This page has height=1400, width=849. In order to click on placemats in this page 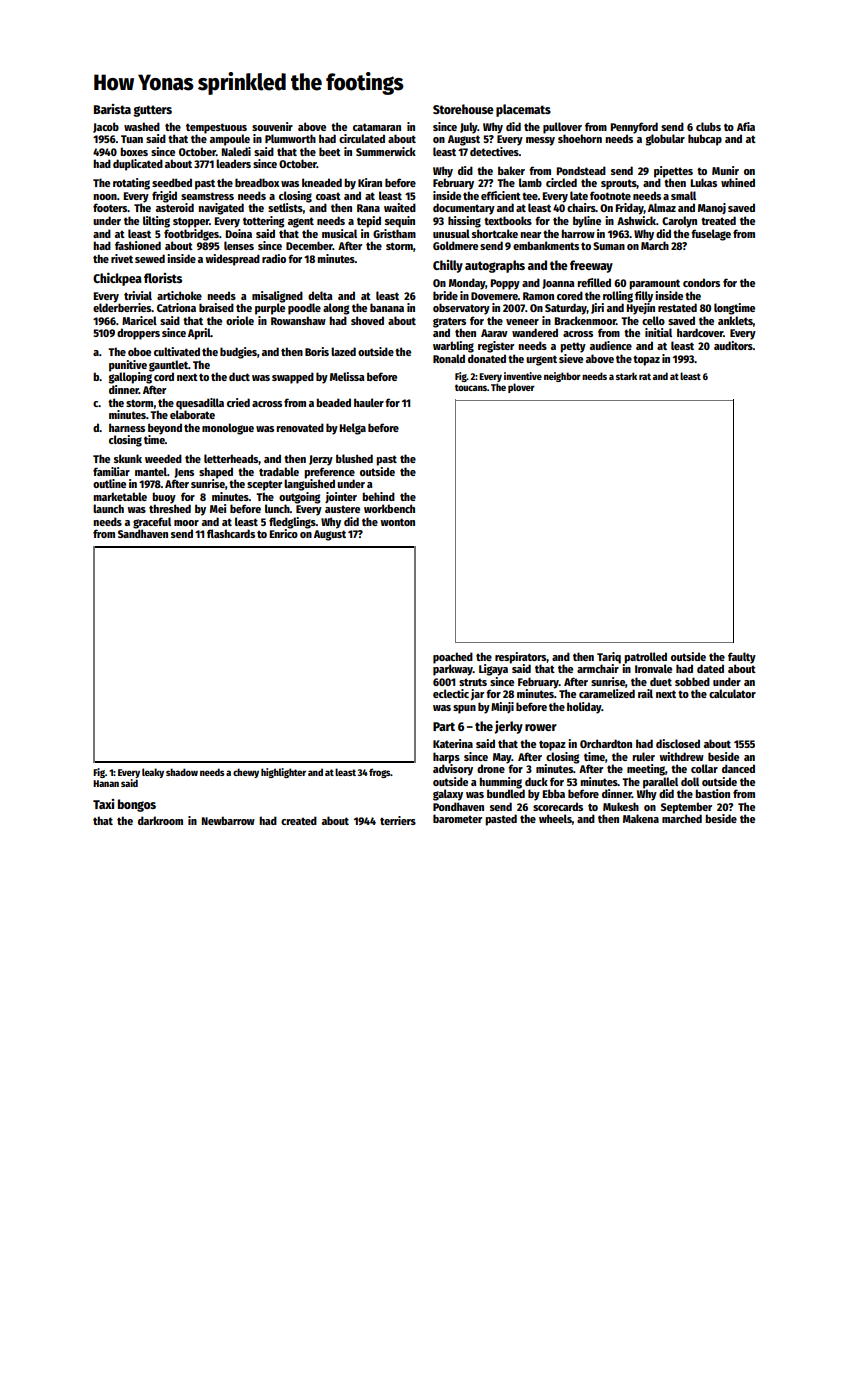, I will do `click(523, 110)`.
